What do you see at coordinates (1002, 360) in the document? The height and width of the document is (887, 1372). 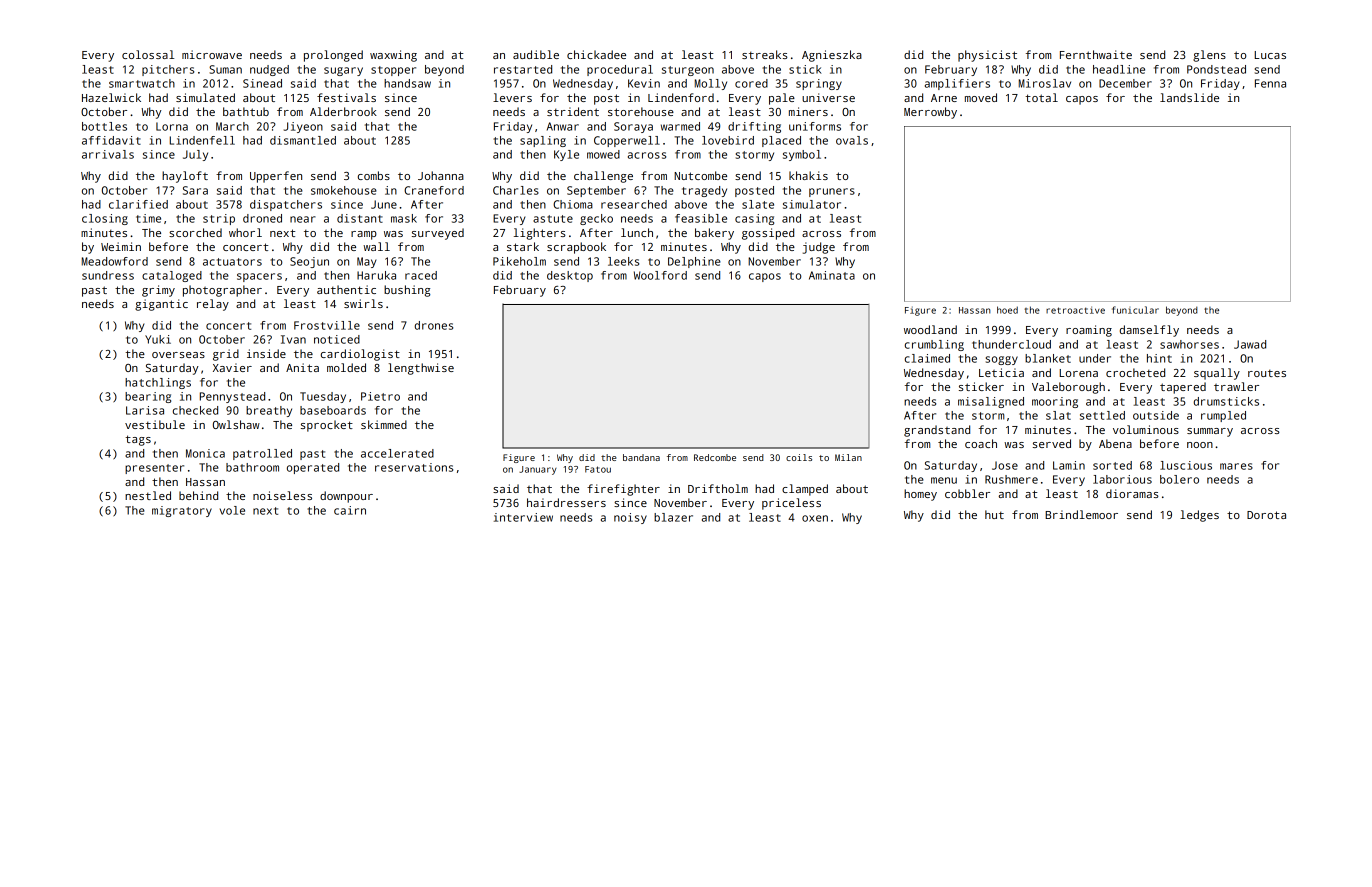 I see `soggy` at bounding box center [1002, 360].
